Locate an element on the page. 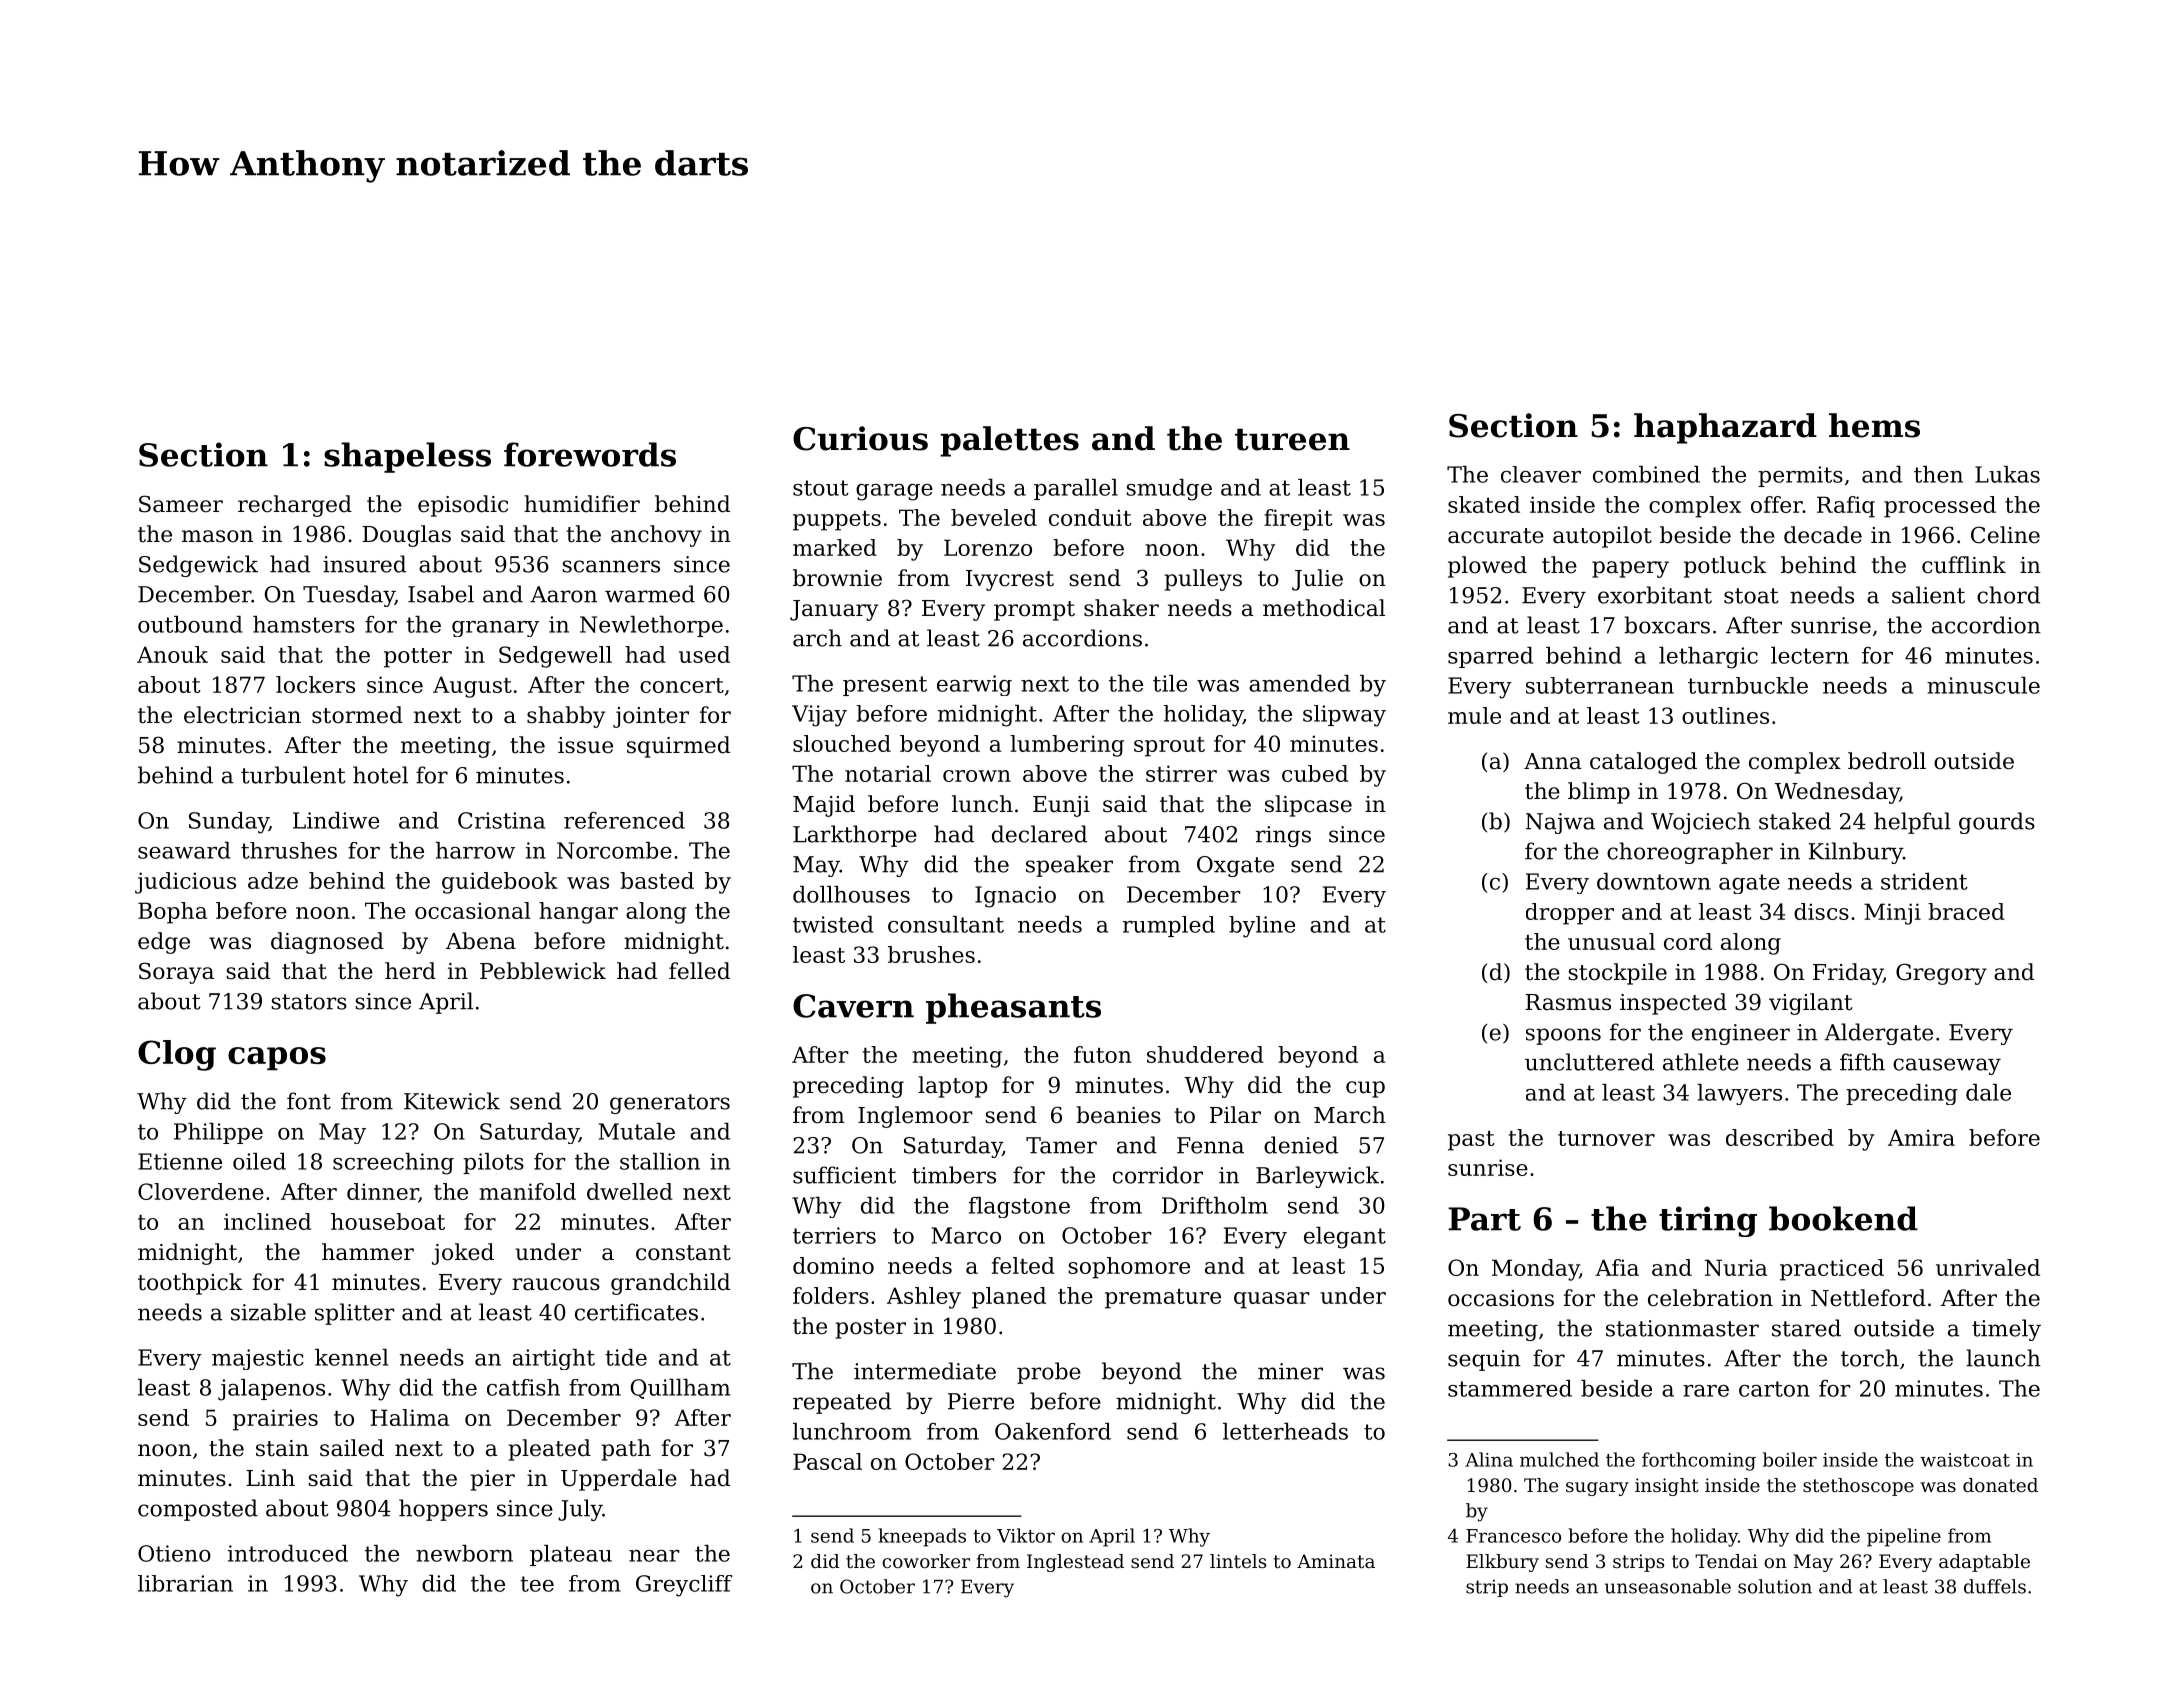  slipcase is located at coordinates (1308, 806).
